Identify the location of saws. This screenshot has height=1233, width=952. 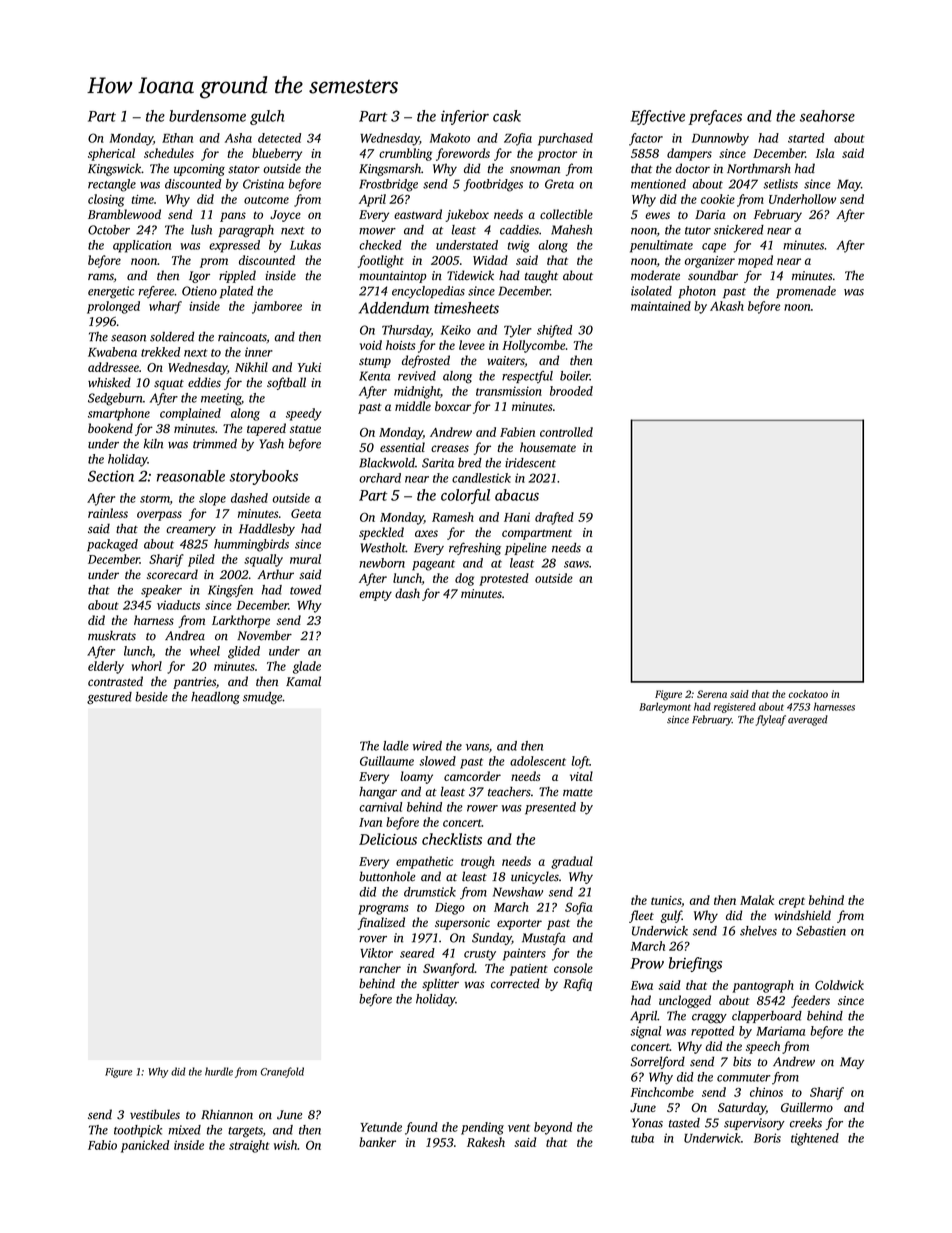
(576, 564).
